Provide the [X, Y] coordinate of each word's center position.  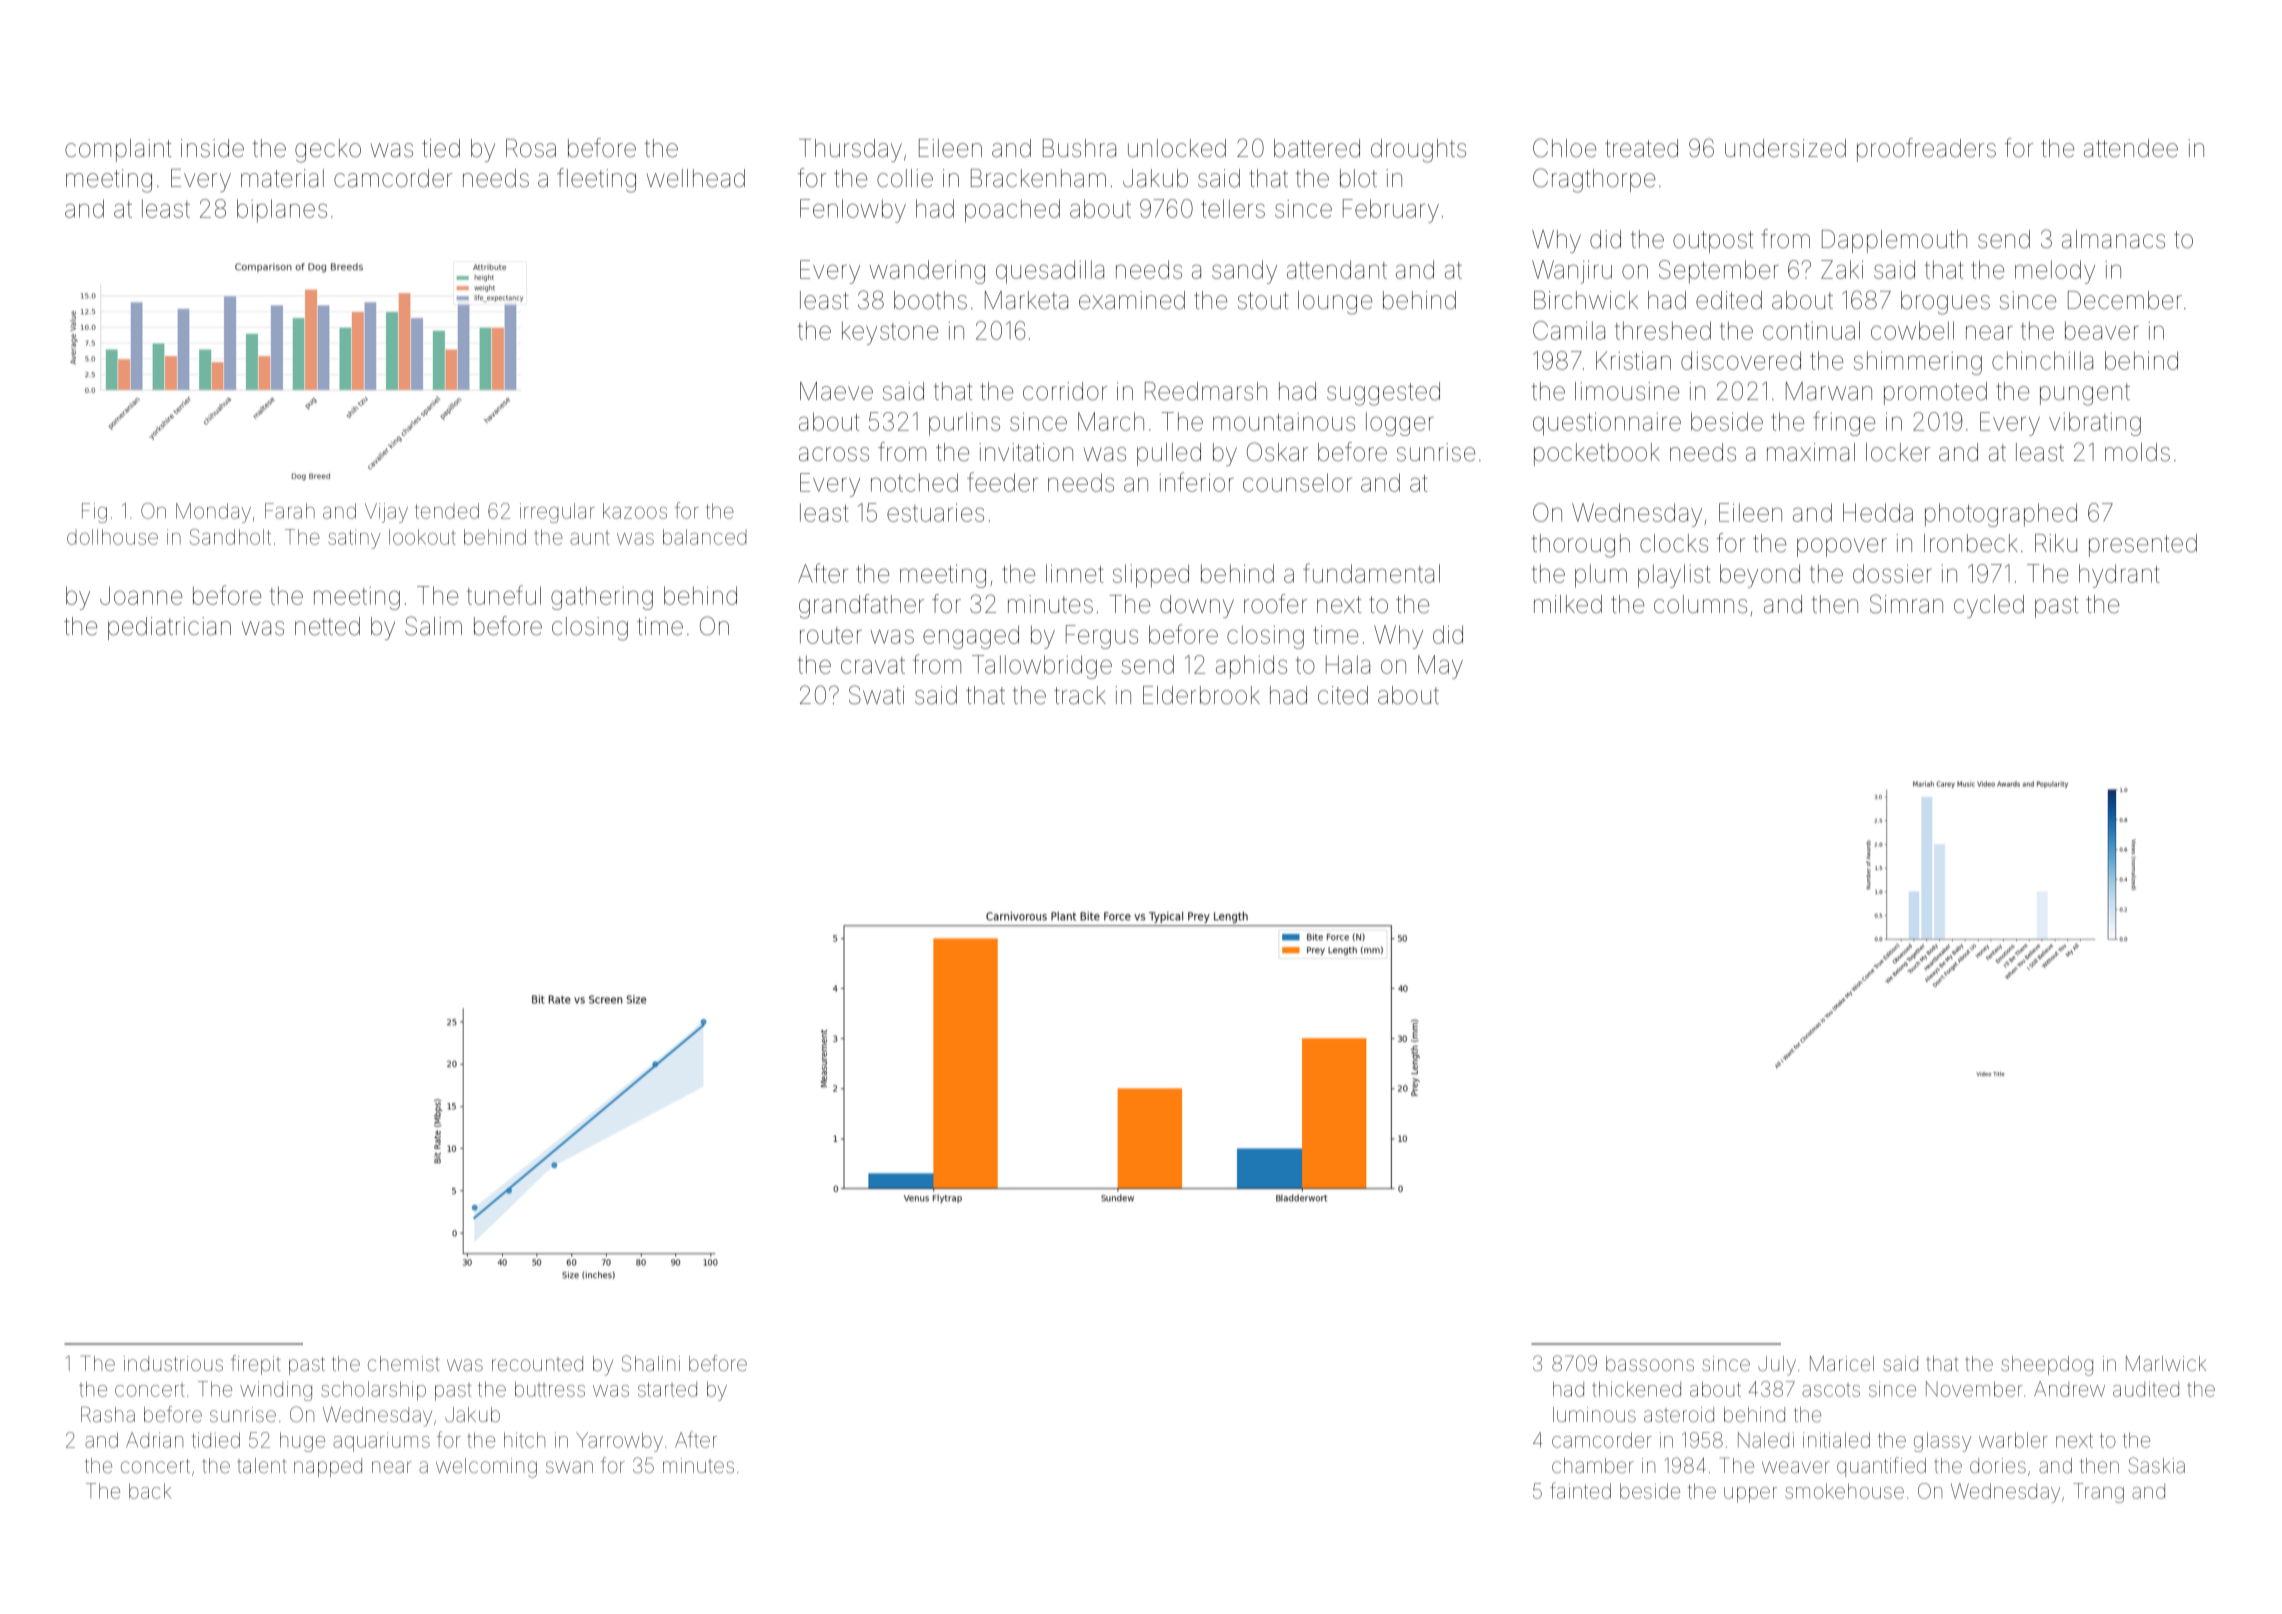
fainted [1580, 1490]
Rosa [531, 148]
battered [1317, 148]
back [150, 1491]
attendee [2131, 148]
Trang [2098, 1493]
